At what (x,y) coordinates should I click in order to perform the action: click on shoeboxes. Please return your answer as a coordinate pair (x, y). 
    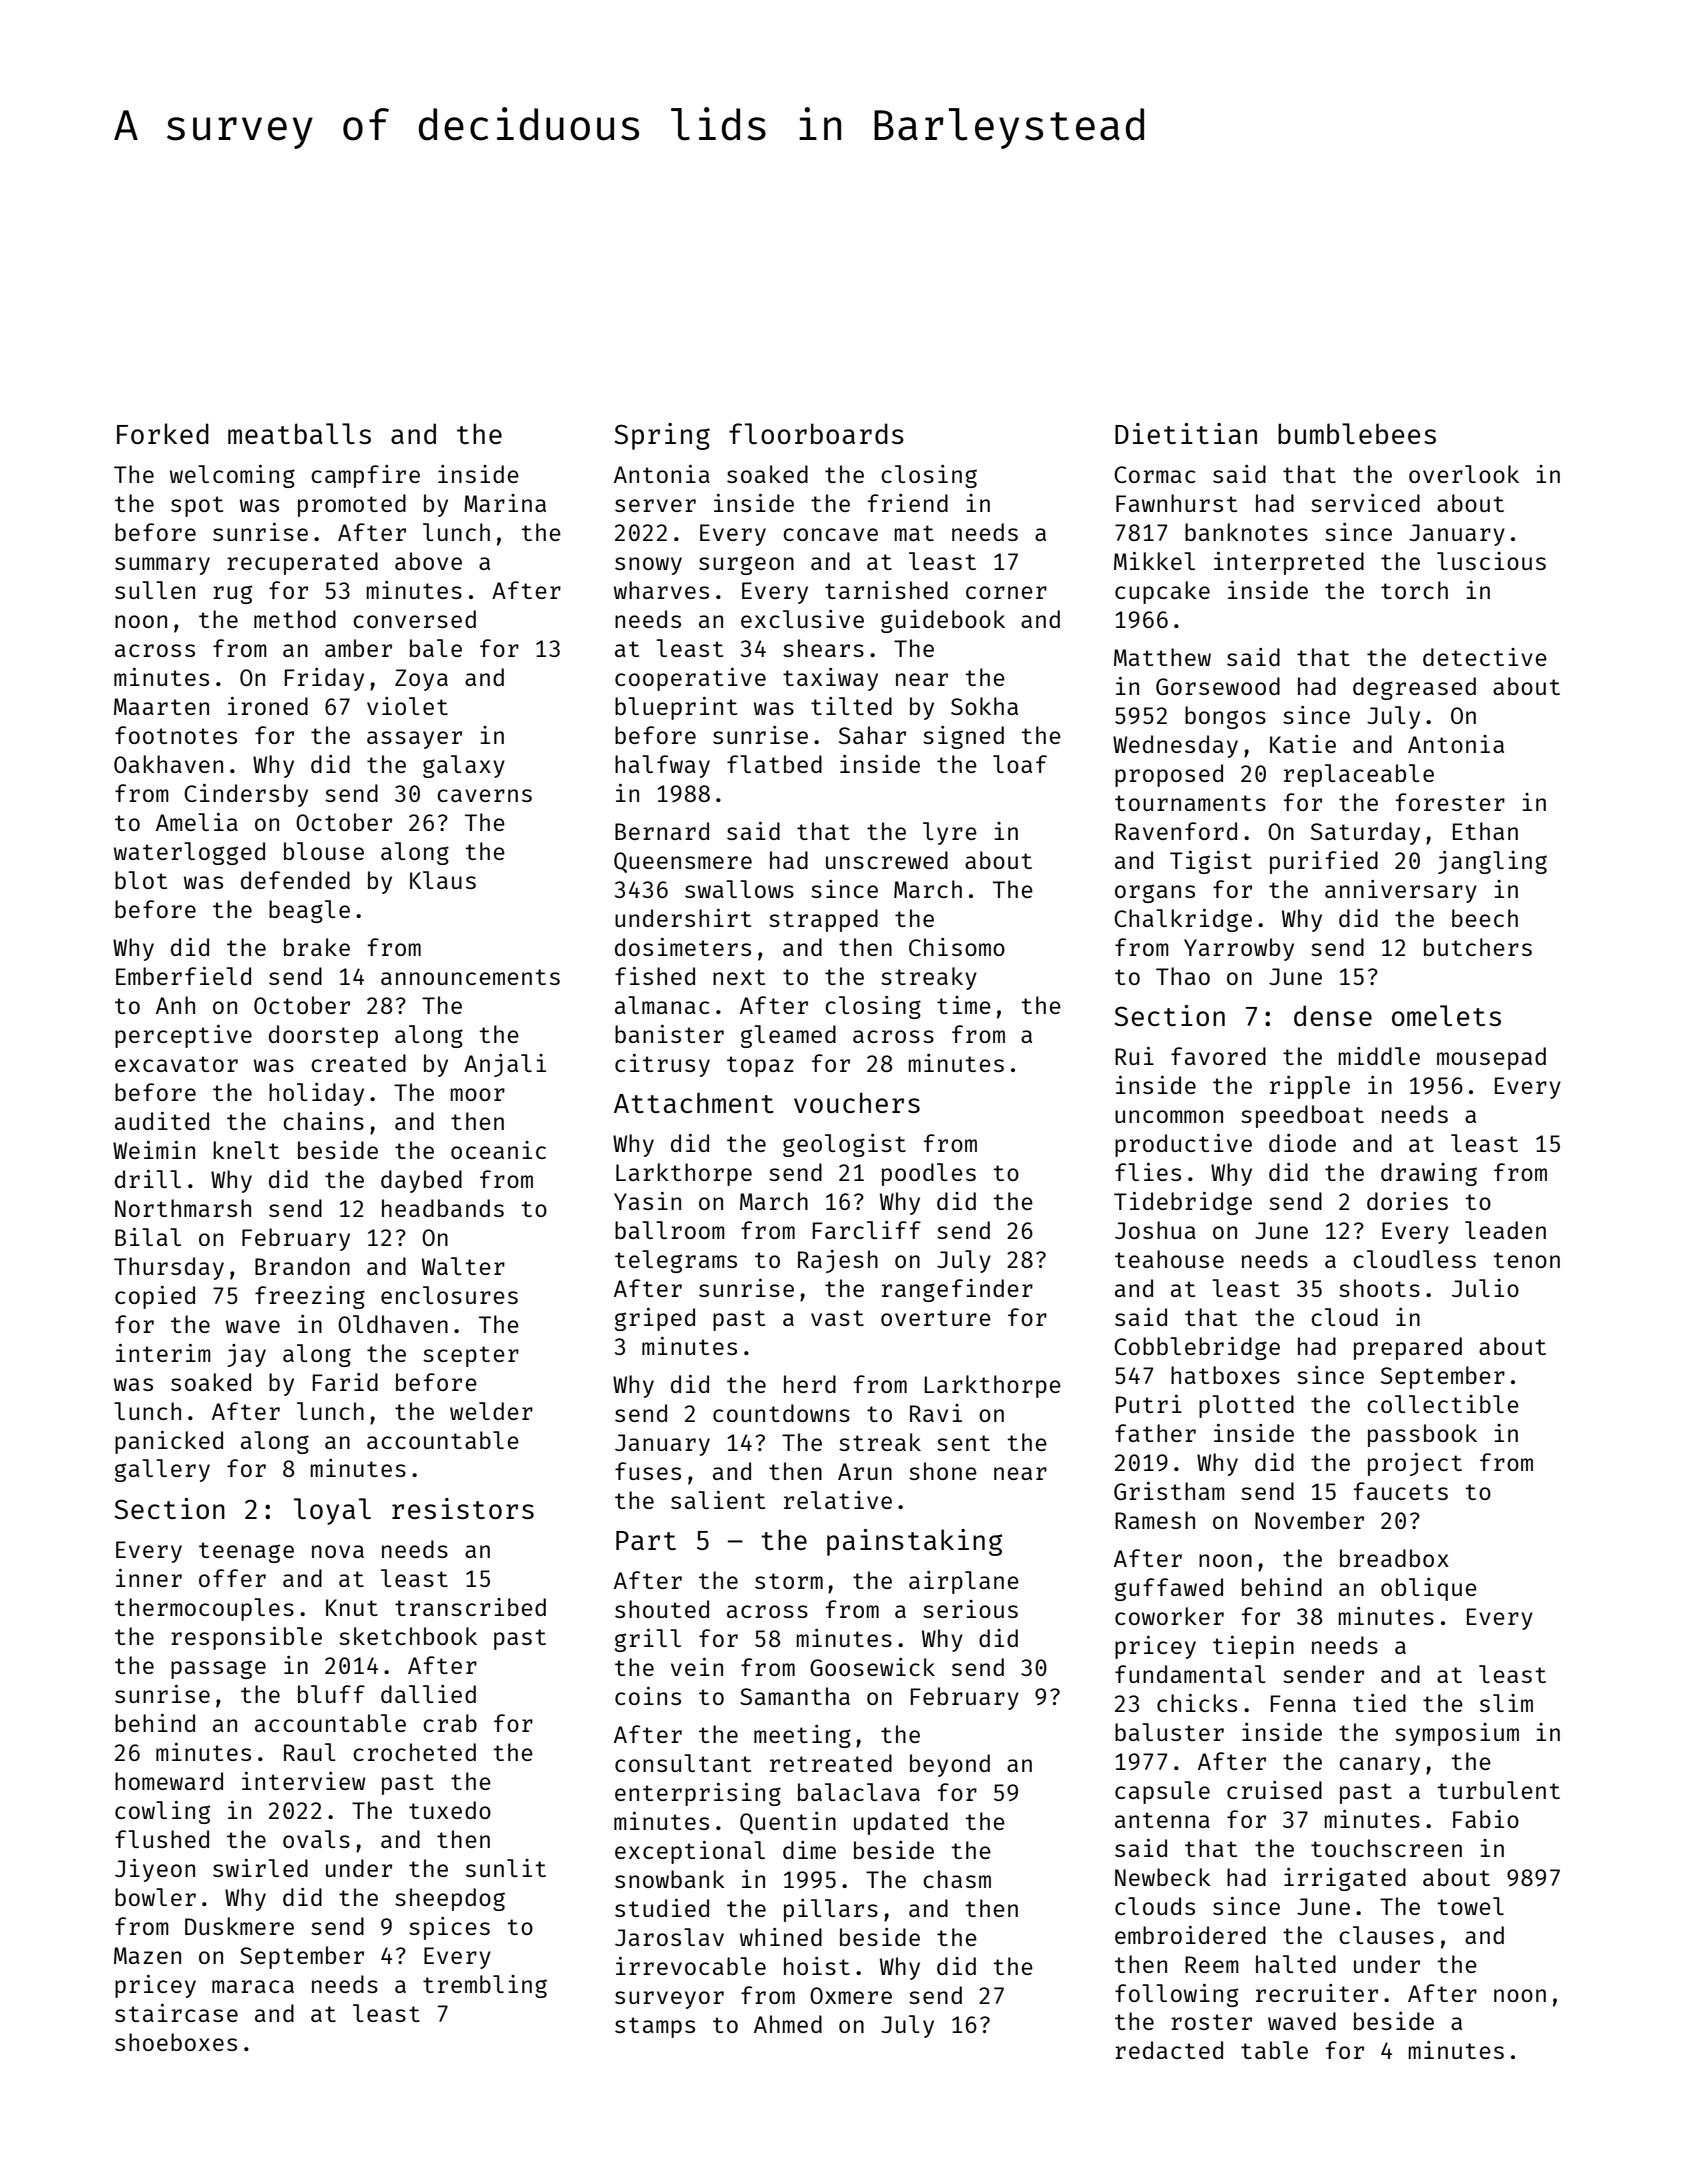
    Looking at the image, I should click on (176, 2042).
